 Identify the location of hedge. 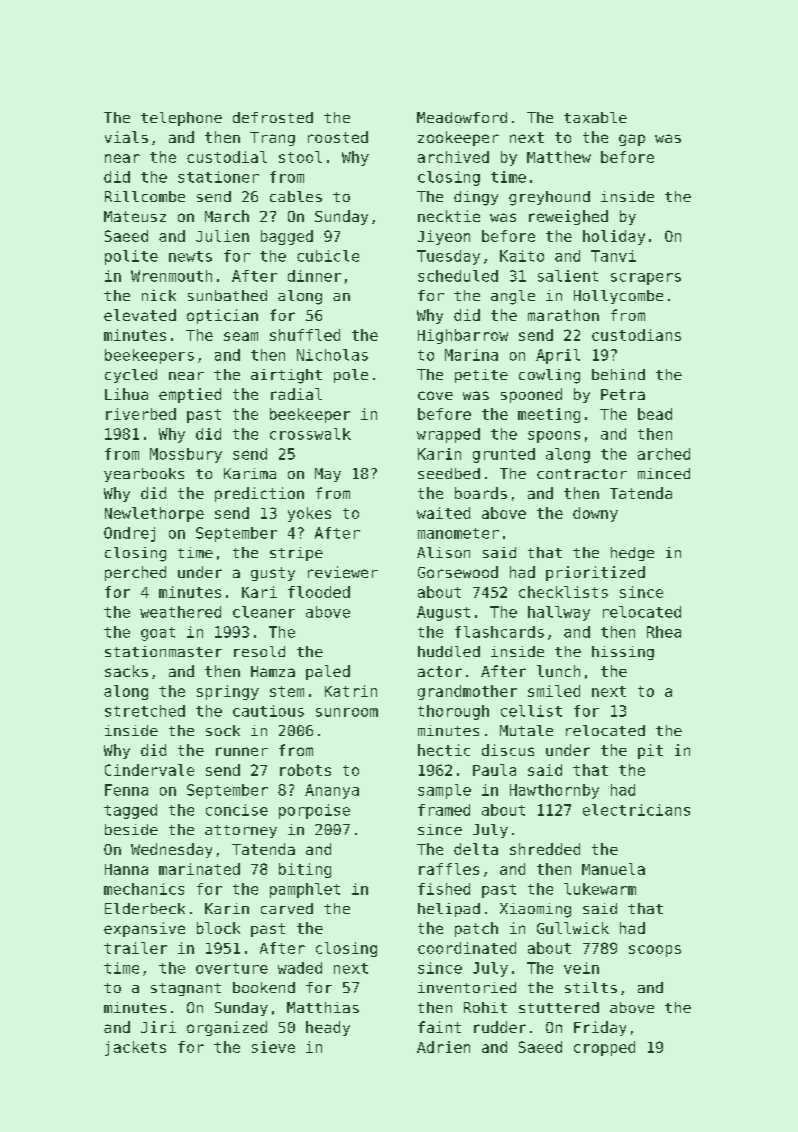
(632, 554).
